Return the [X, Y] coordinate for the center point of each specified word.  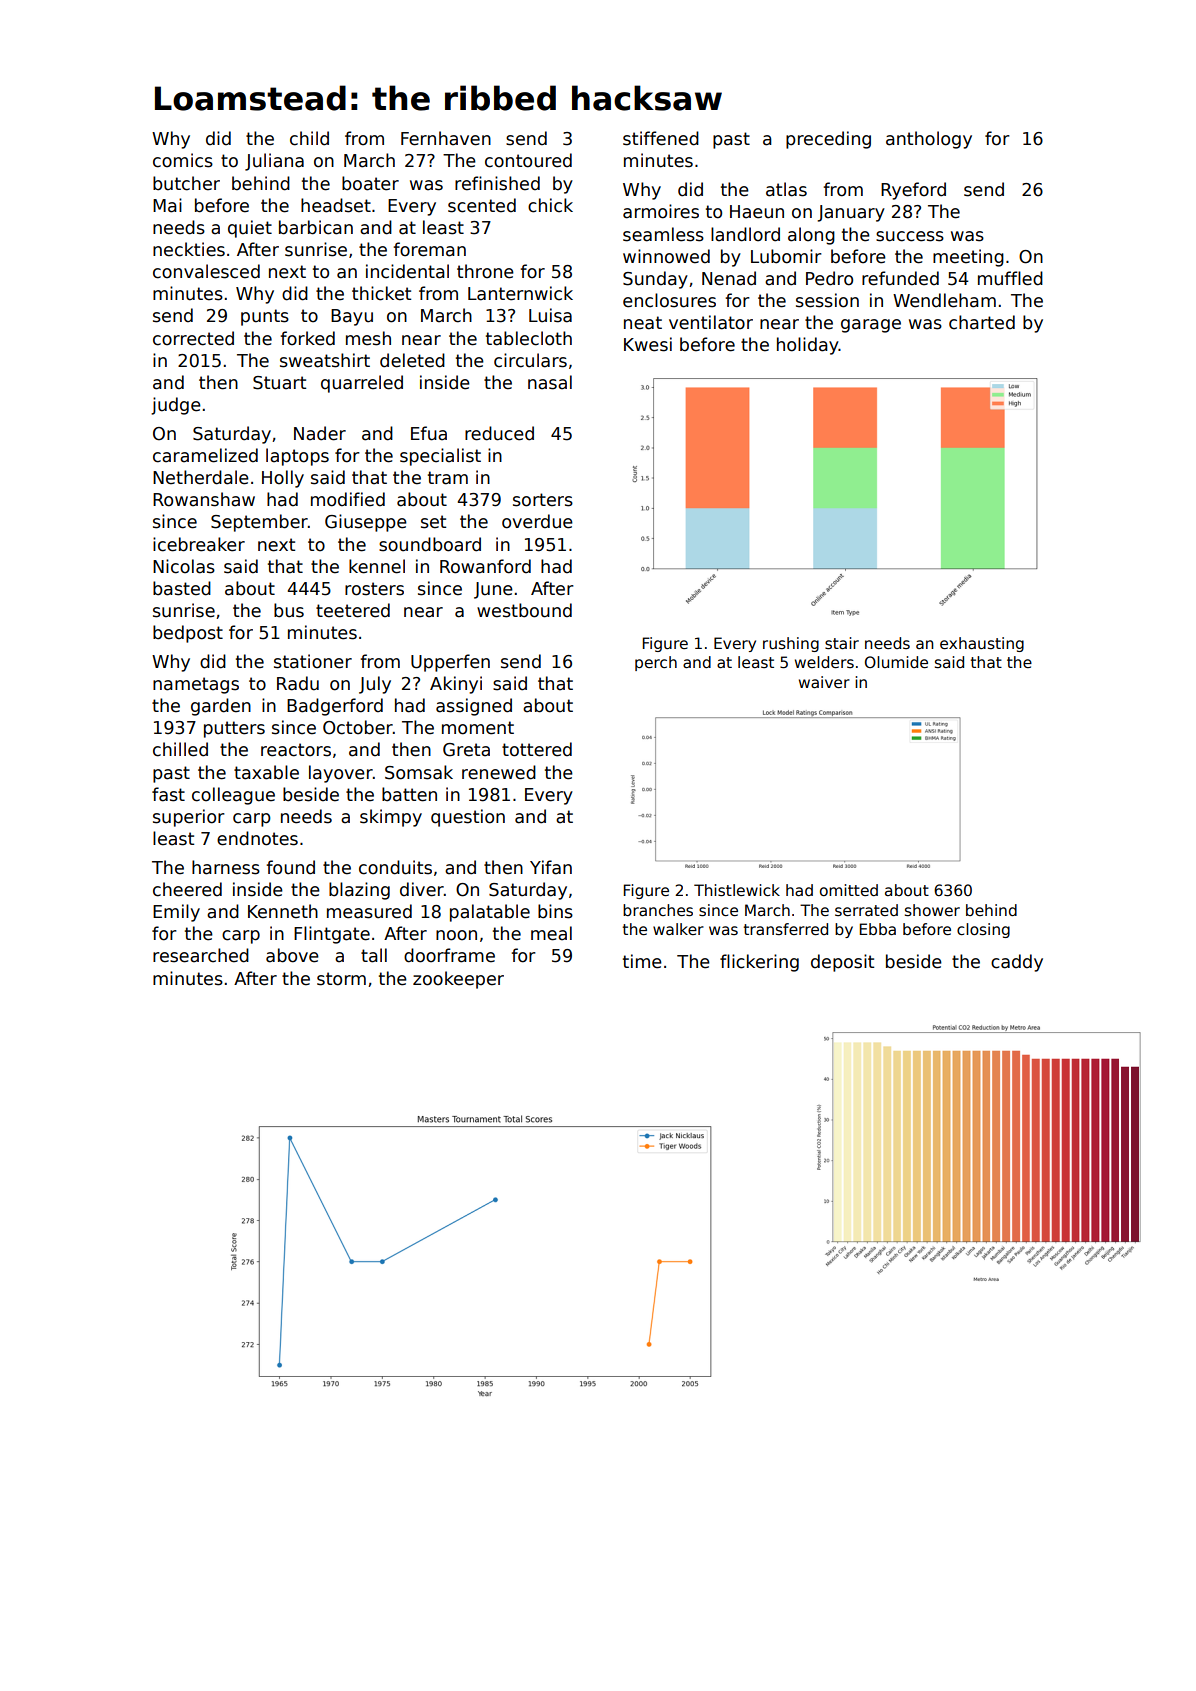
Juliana [274, 162]
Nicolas [184, 566]
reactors [296, 750]
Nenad [729, 278]
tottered [537, 749]
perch [656, 663]
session [827, 300]
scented [482, 205]
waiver [824, 682]
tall [374, 955]
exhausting [982, 644]
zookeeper [458, 980]
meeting [968, 258]
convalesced [206, 271]
